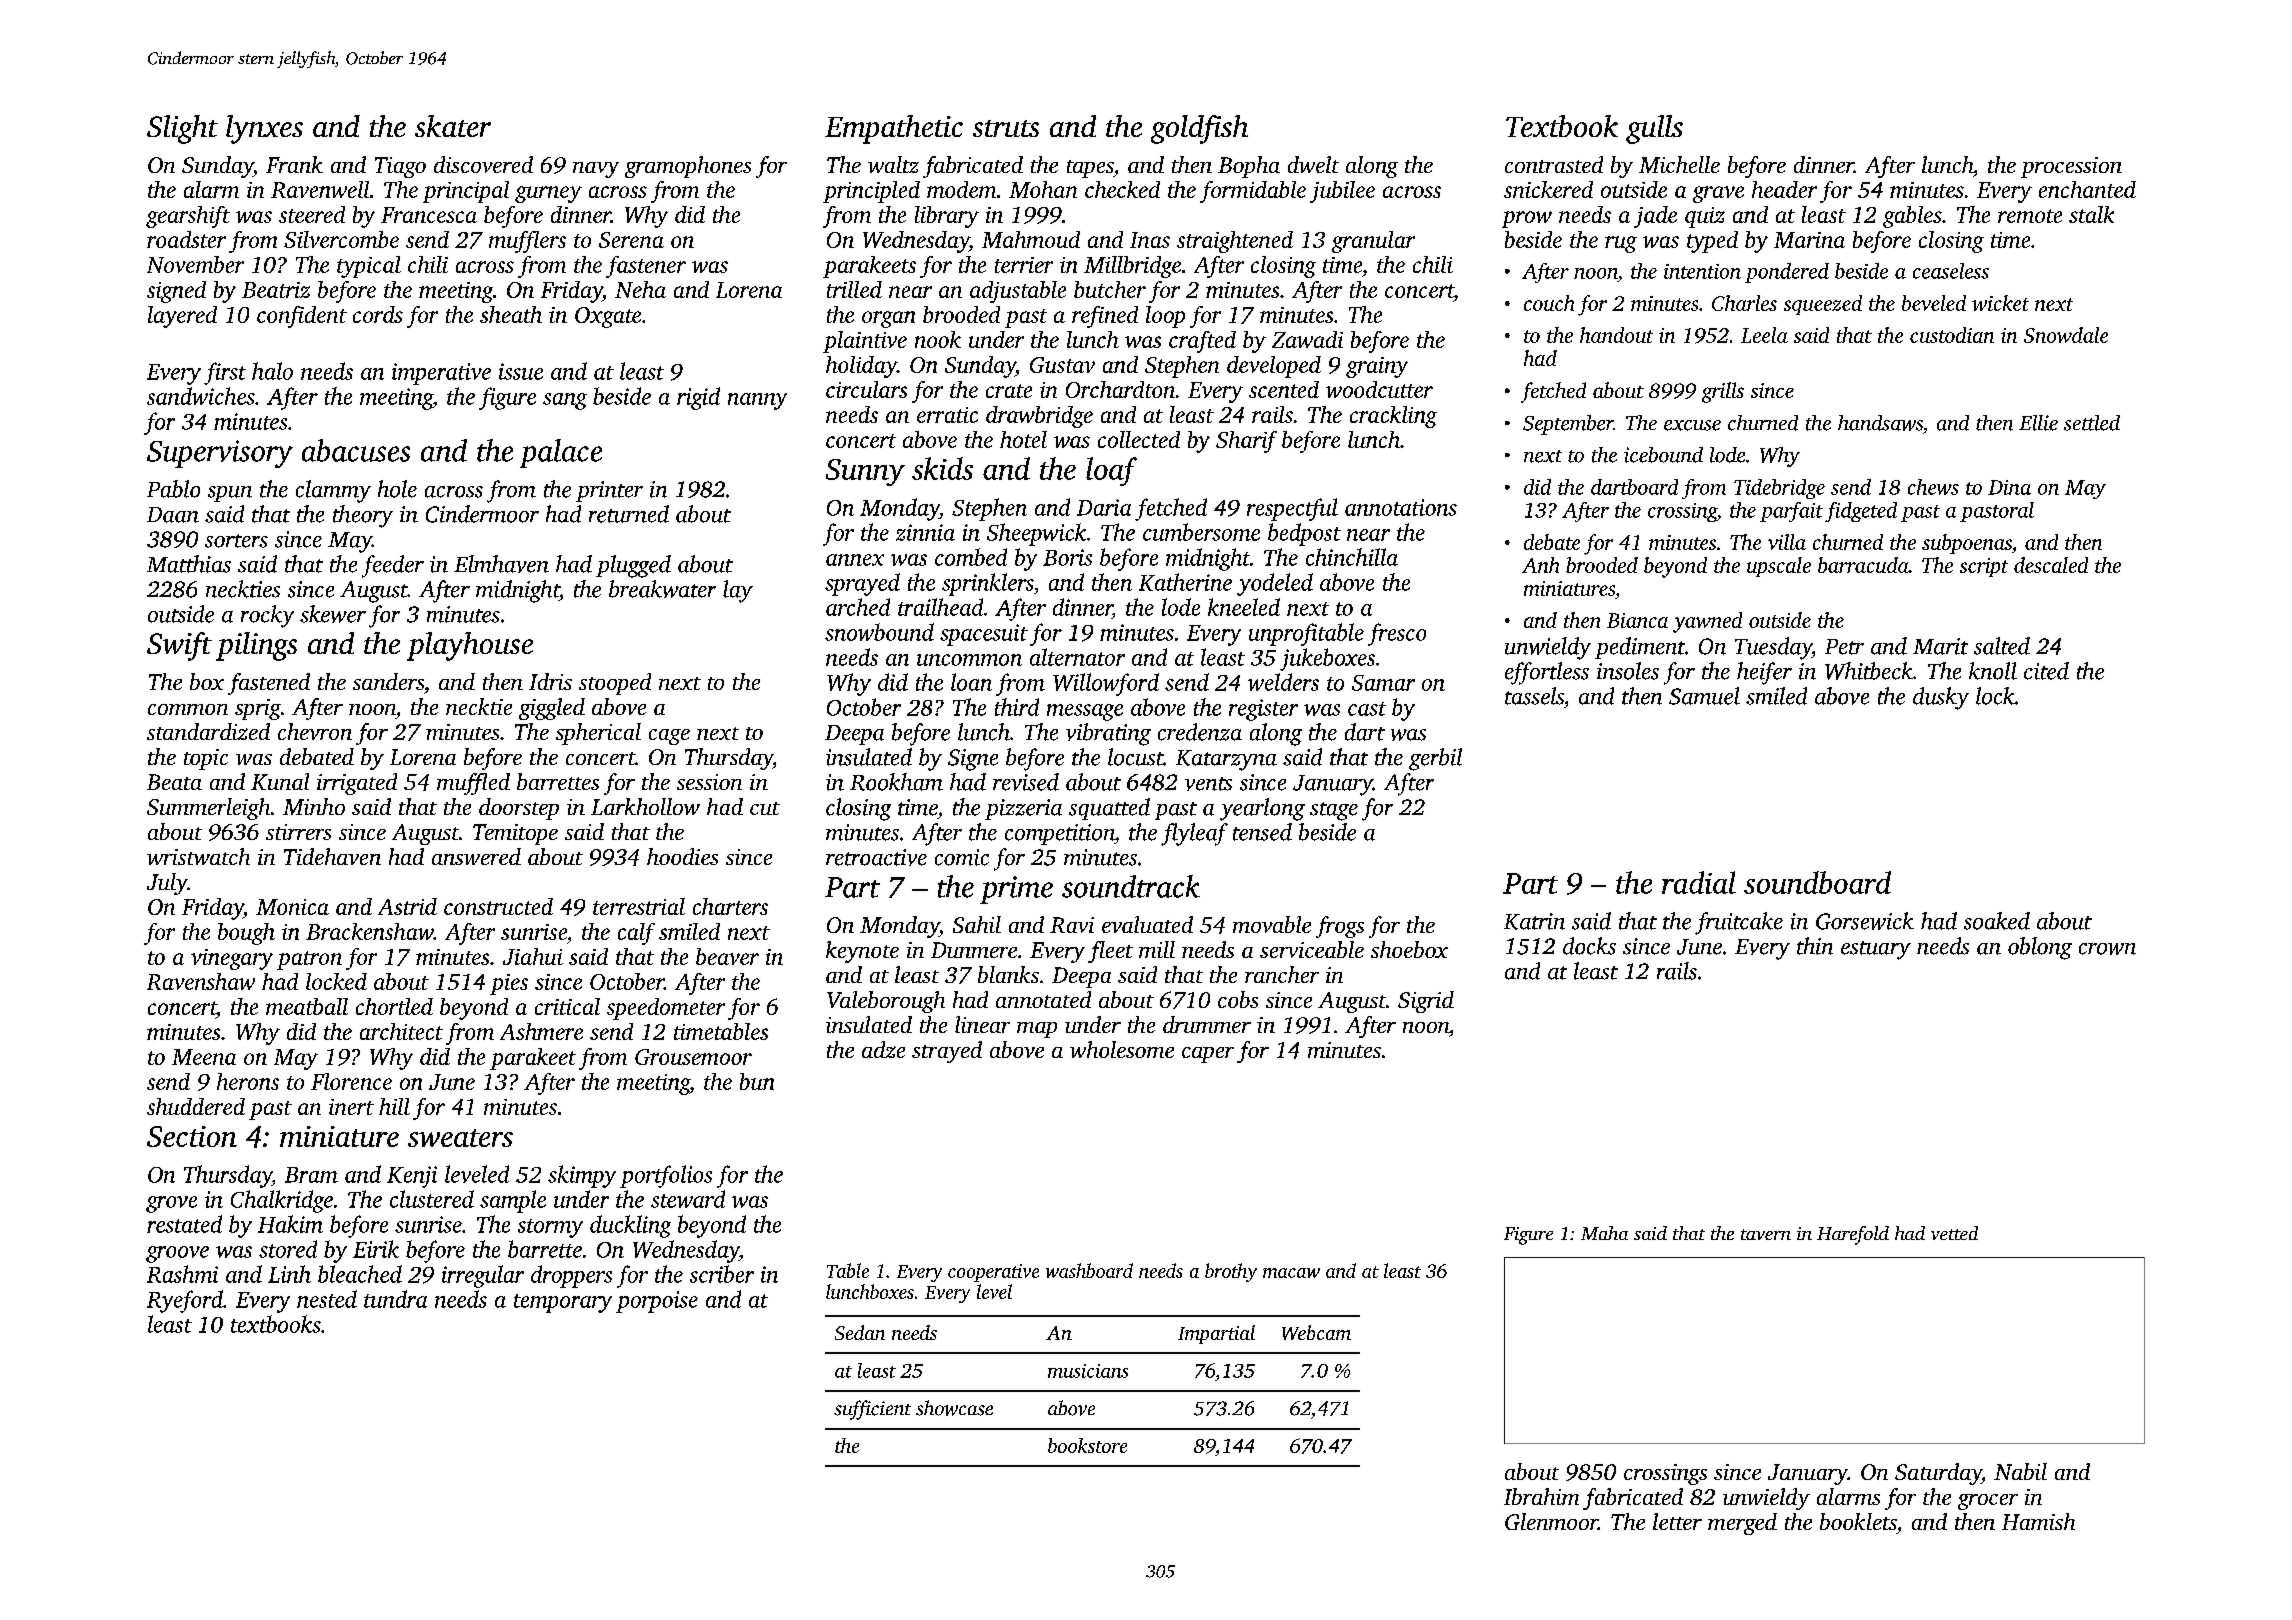  What do you see at coordinates (184, 1224) in the document?
I see `restated` at bounding box center [184, 1224].
